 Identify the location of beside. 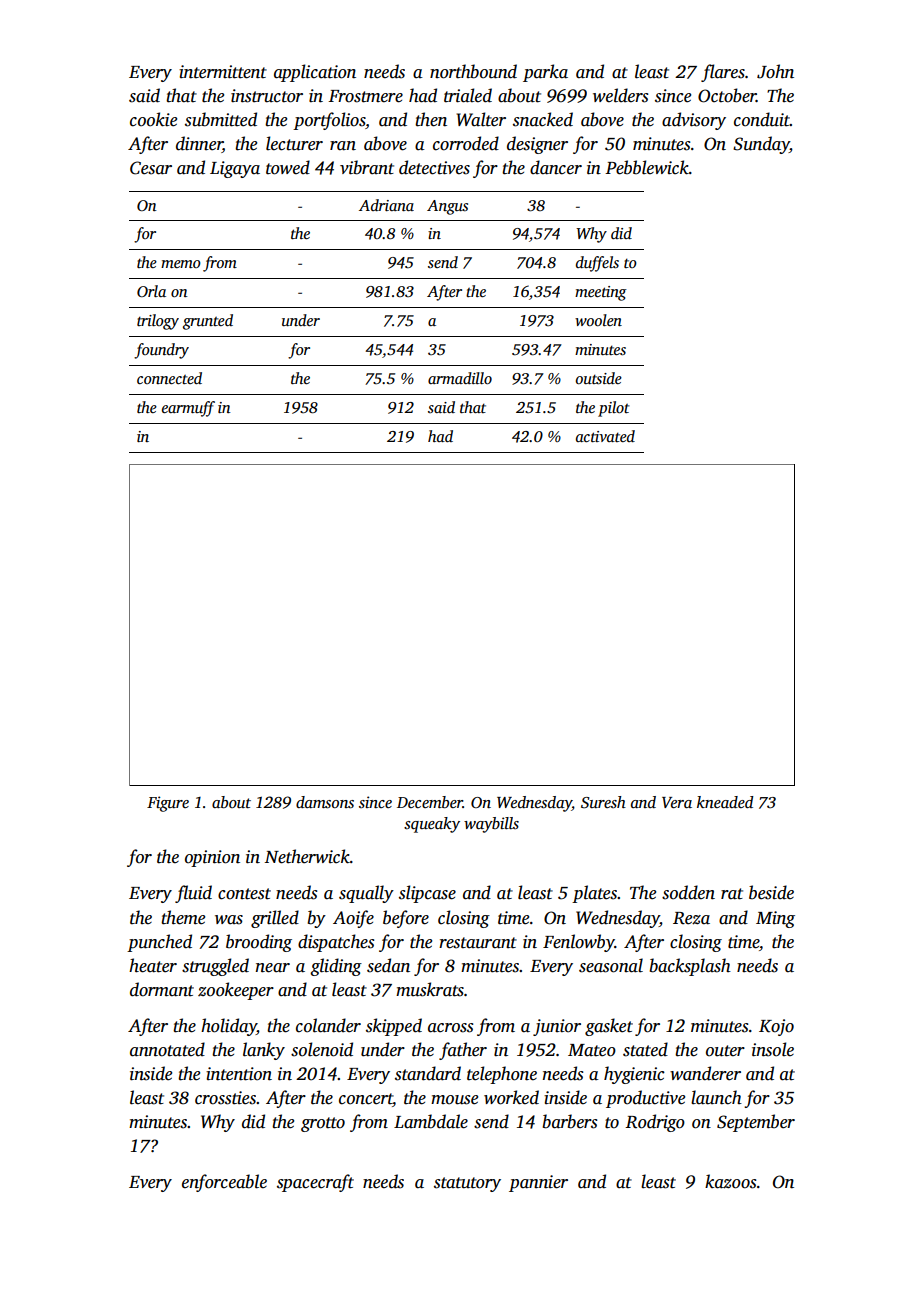
(771, 892).
